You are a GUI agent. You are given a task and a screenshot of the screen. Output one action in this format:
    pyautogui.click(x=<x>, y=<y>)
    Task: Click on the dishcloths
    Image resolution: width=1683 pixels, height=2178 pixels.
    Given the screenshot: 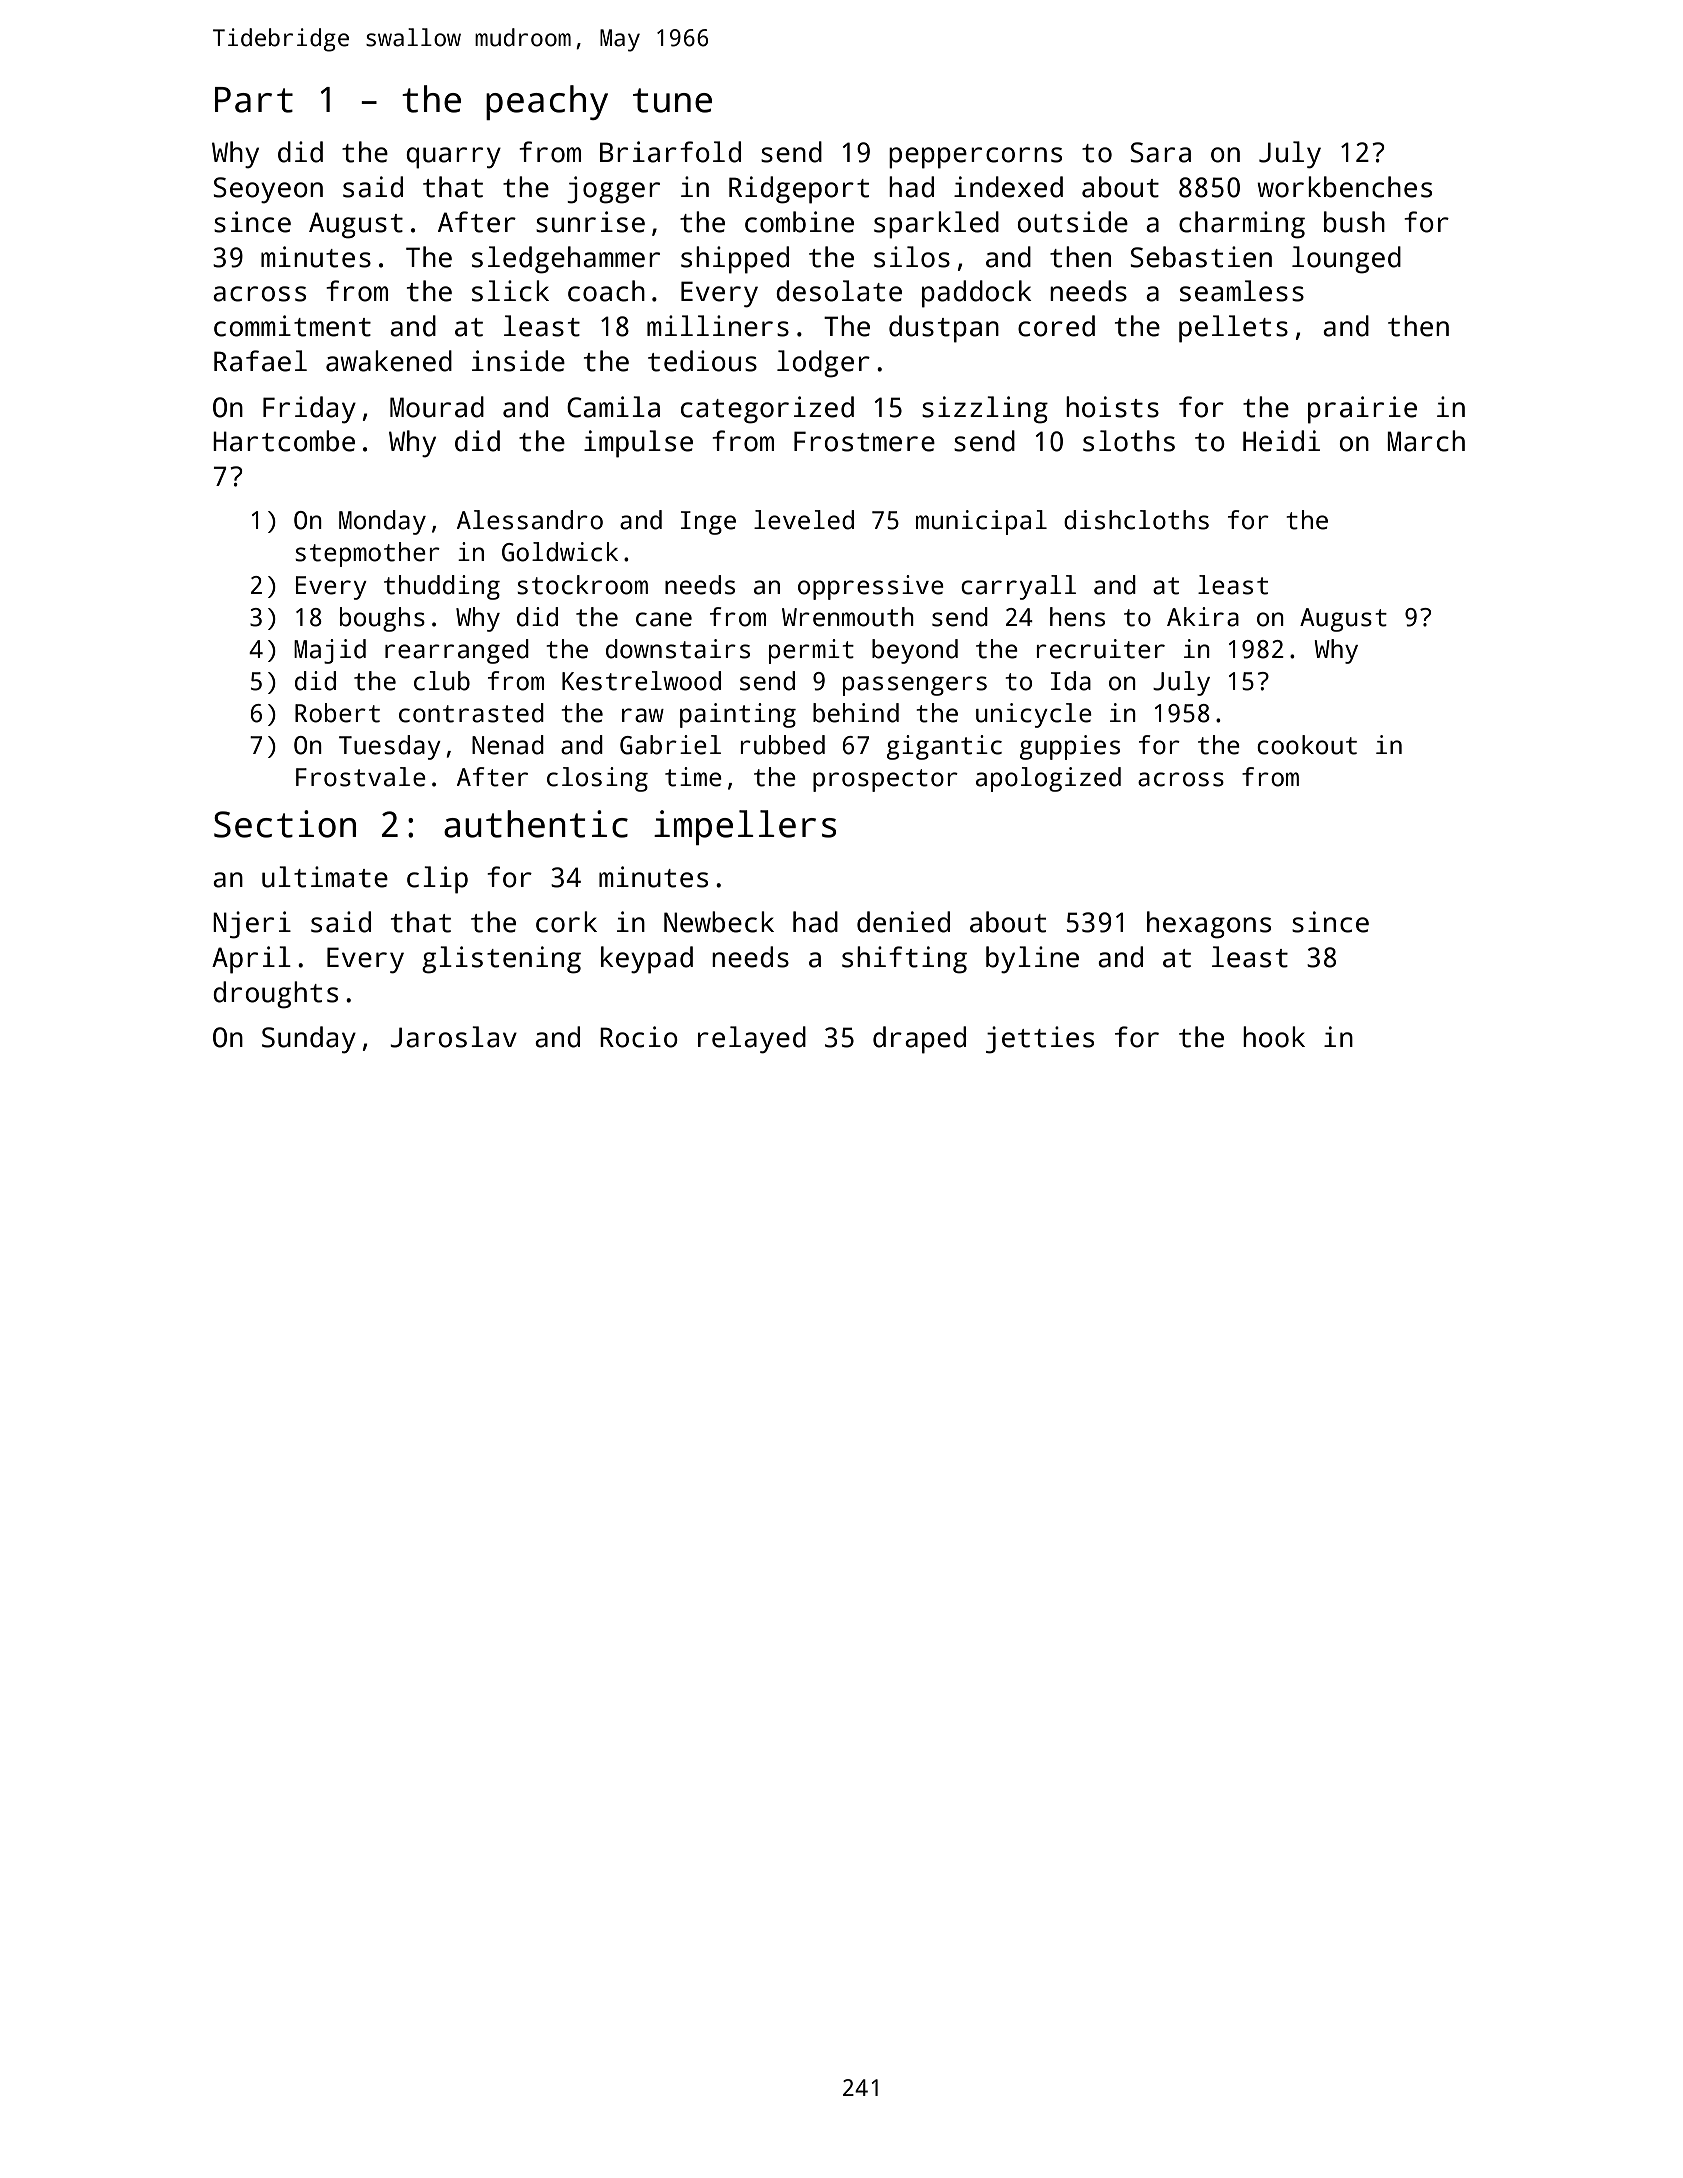 What is the action you would take?
    pyautogui.click(x=1136, y=520)
